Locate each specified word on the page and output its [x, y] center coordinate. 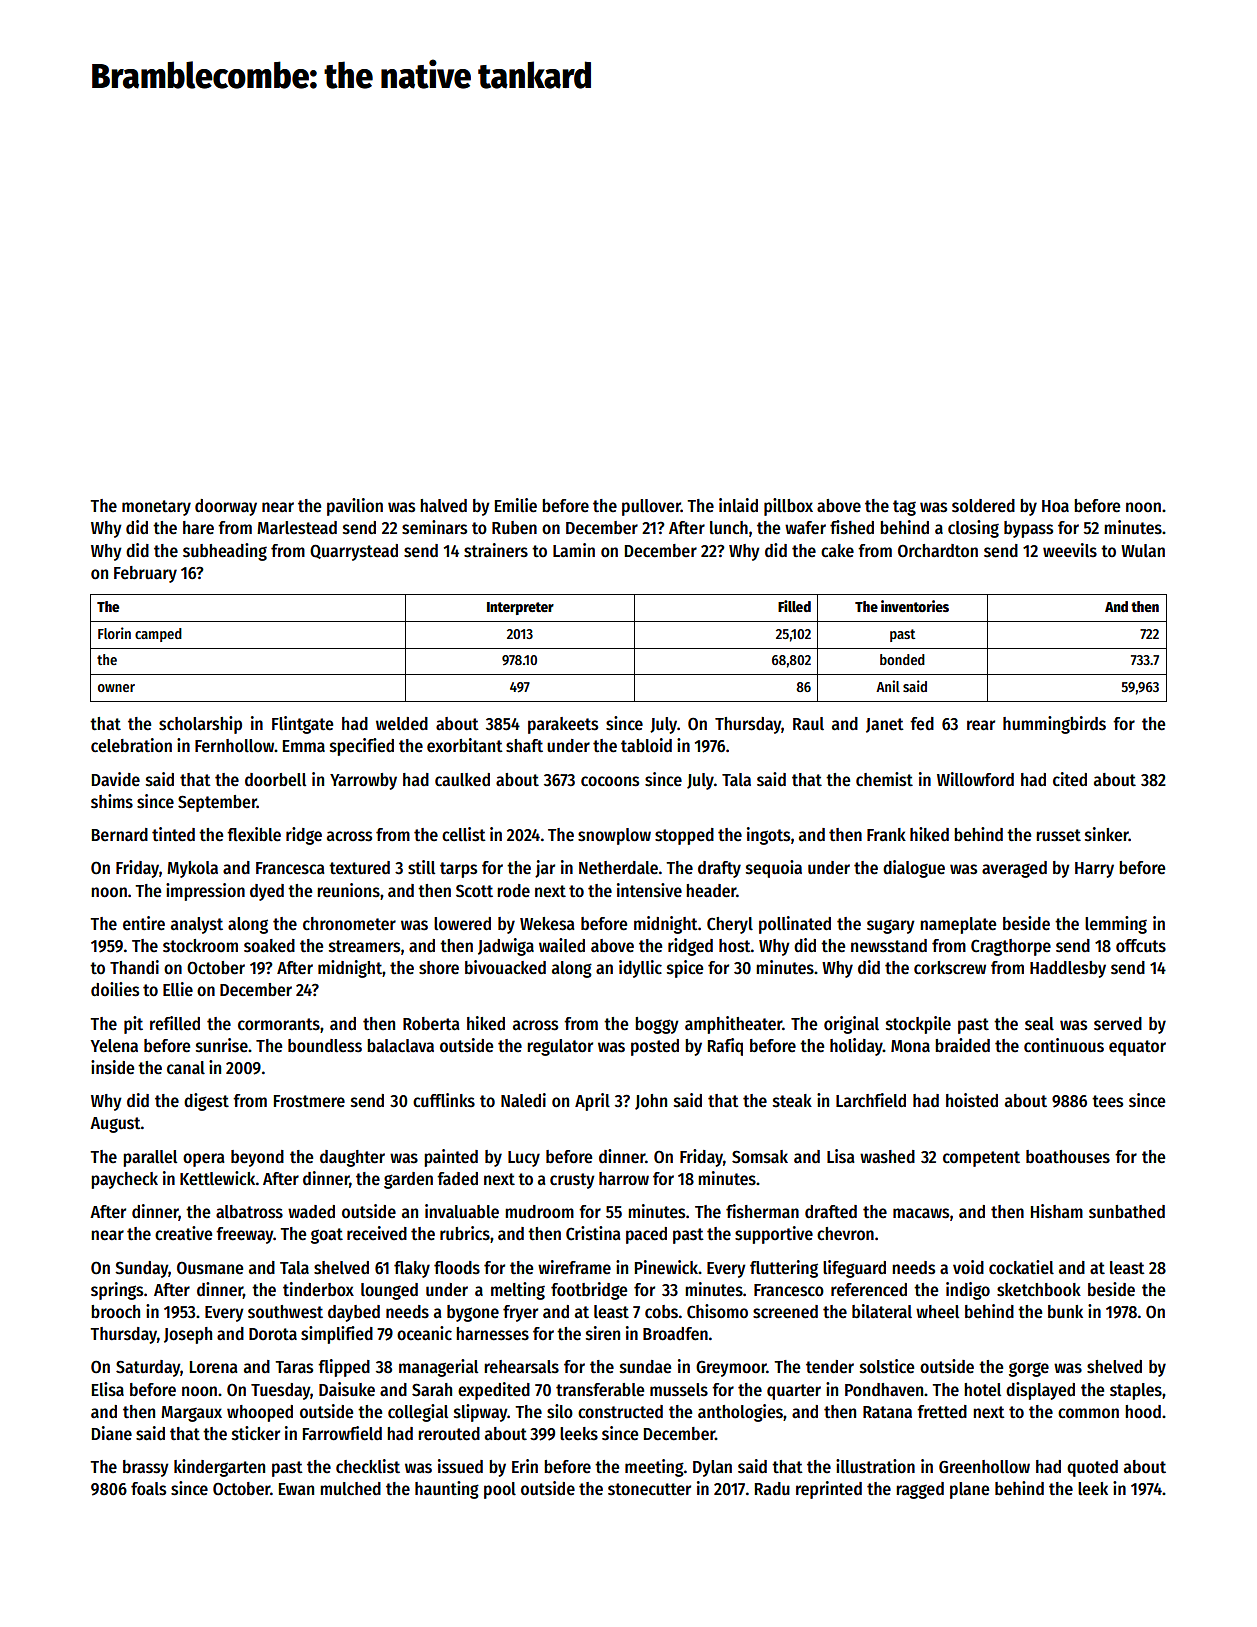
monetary [156, 508]
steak [792, 1101]
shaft [524, 746]
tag [904, 508]
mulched [350, 1489]
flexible [254, 834]
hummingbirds [1054, 725]
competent [981, 1159]
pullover [651, 507]
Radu [772, 1489]
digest [206, 1102]
